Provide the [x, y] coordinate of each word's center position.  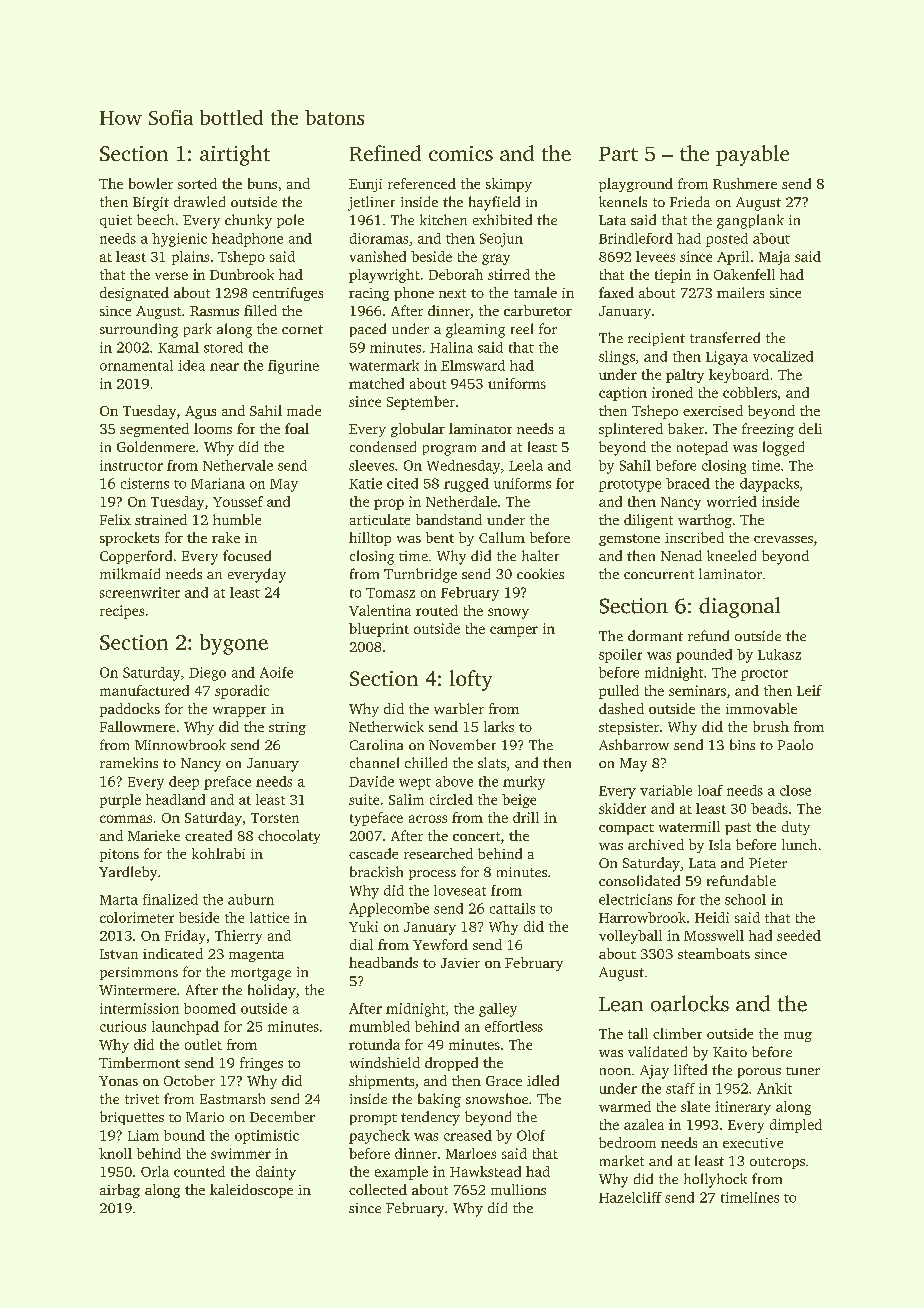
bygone [234, 644]
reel [522, 328]
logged [783, 448]
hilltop [370, 539]
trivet [142, 1099]
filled [260, 310]
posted [727, 240]
